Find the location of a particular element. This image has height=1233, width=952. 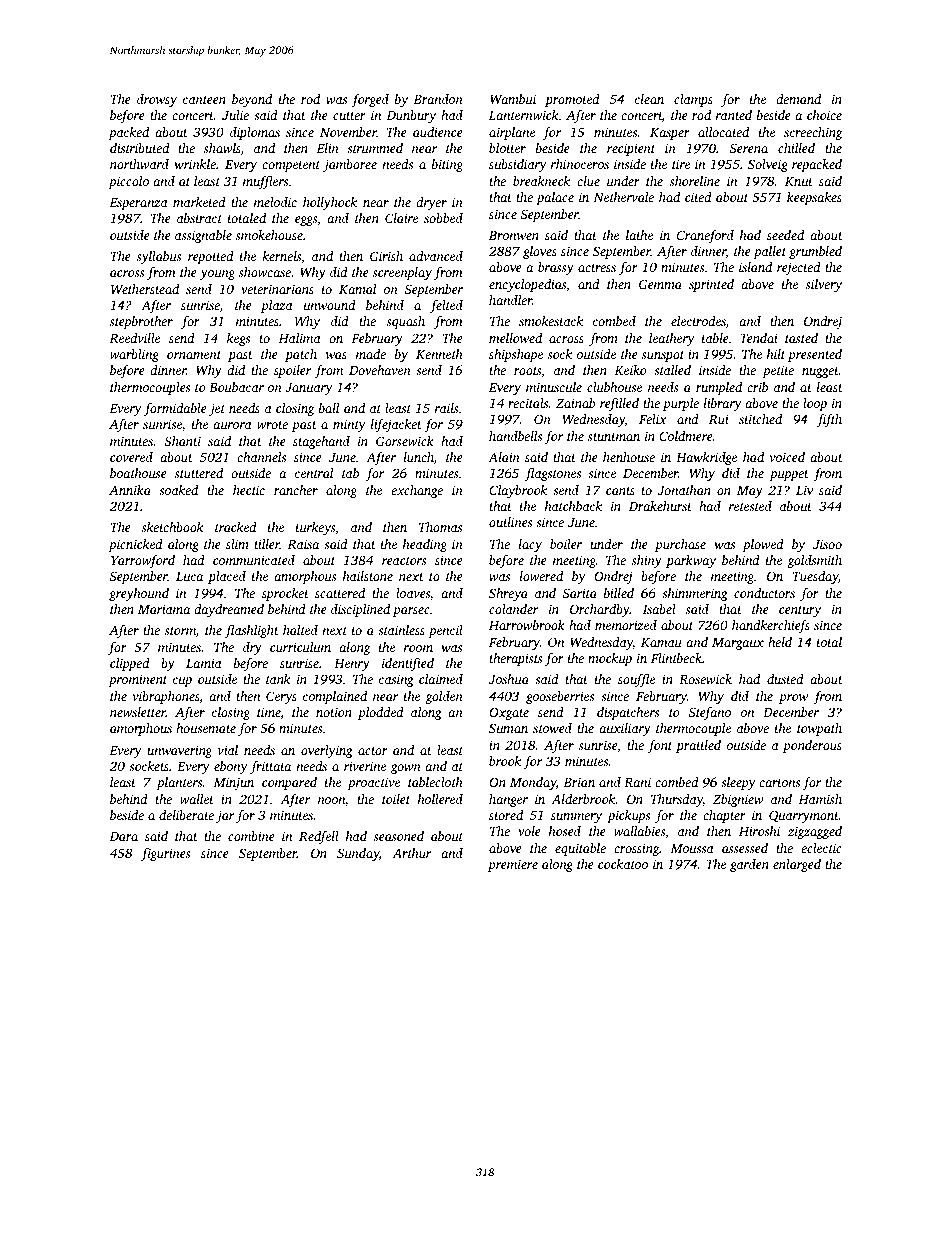

Tendai is located at coordinates (759, 338).
